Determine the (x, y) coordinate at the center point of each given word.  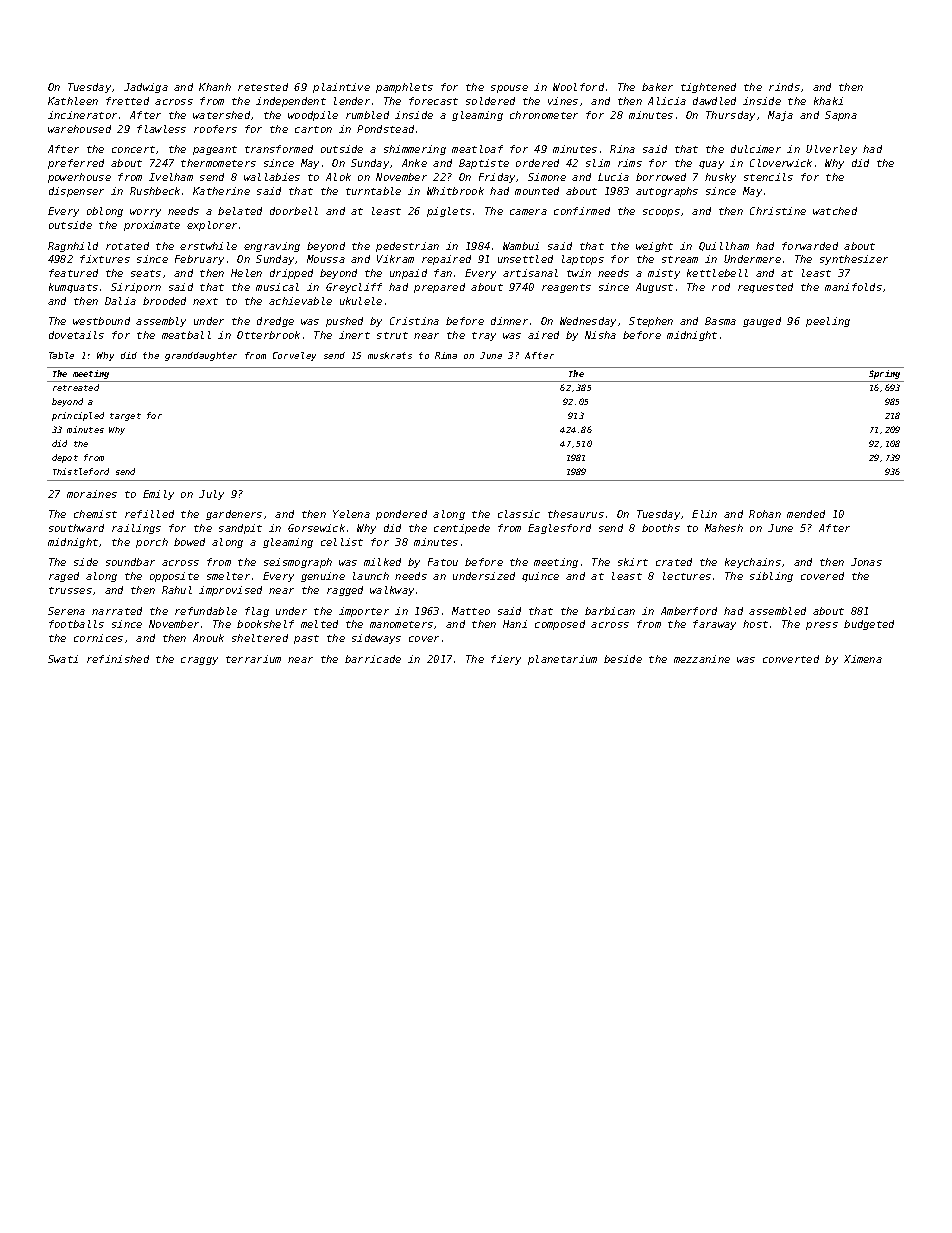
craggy (199, 661)
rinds (784, 87)
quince (540, 577)
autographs (667, 192)
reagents (566, 288)
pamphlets (404, 88)
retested (263, 87)
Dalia (120, 301)
